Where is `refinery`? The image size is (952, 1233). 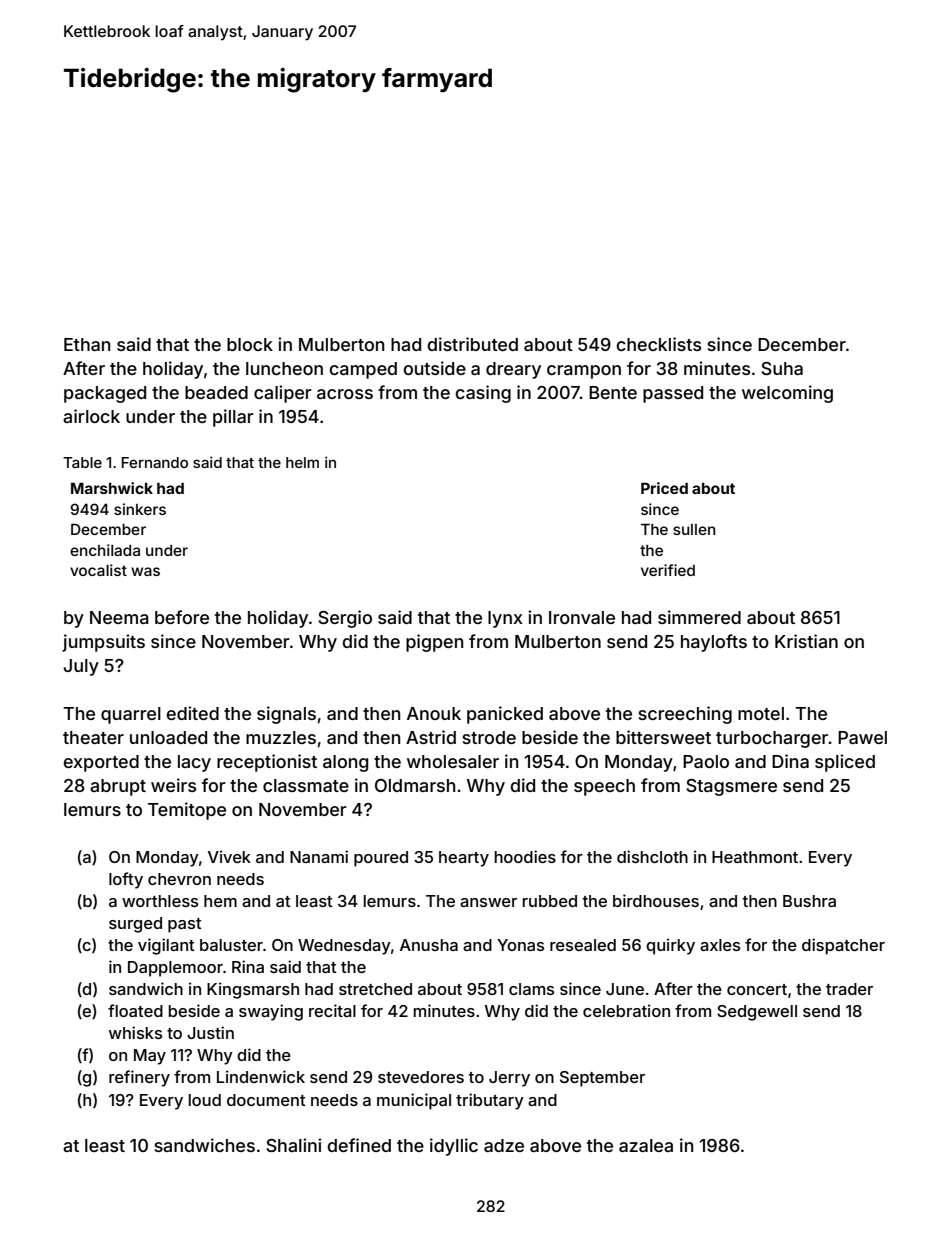
refinery is located at coordinates (139, 1078).
